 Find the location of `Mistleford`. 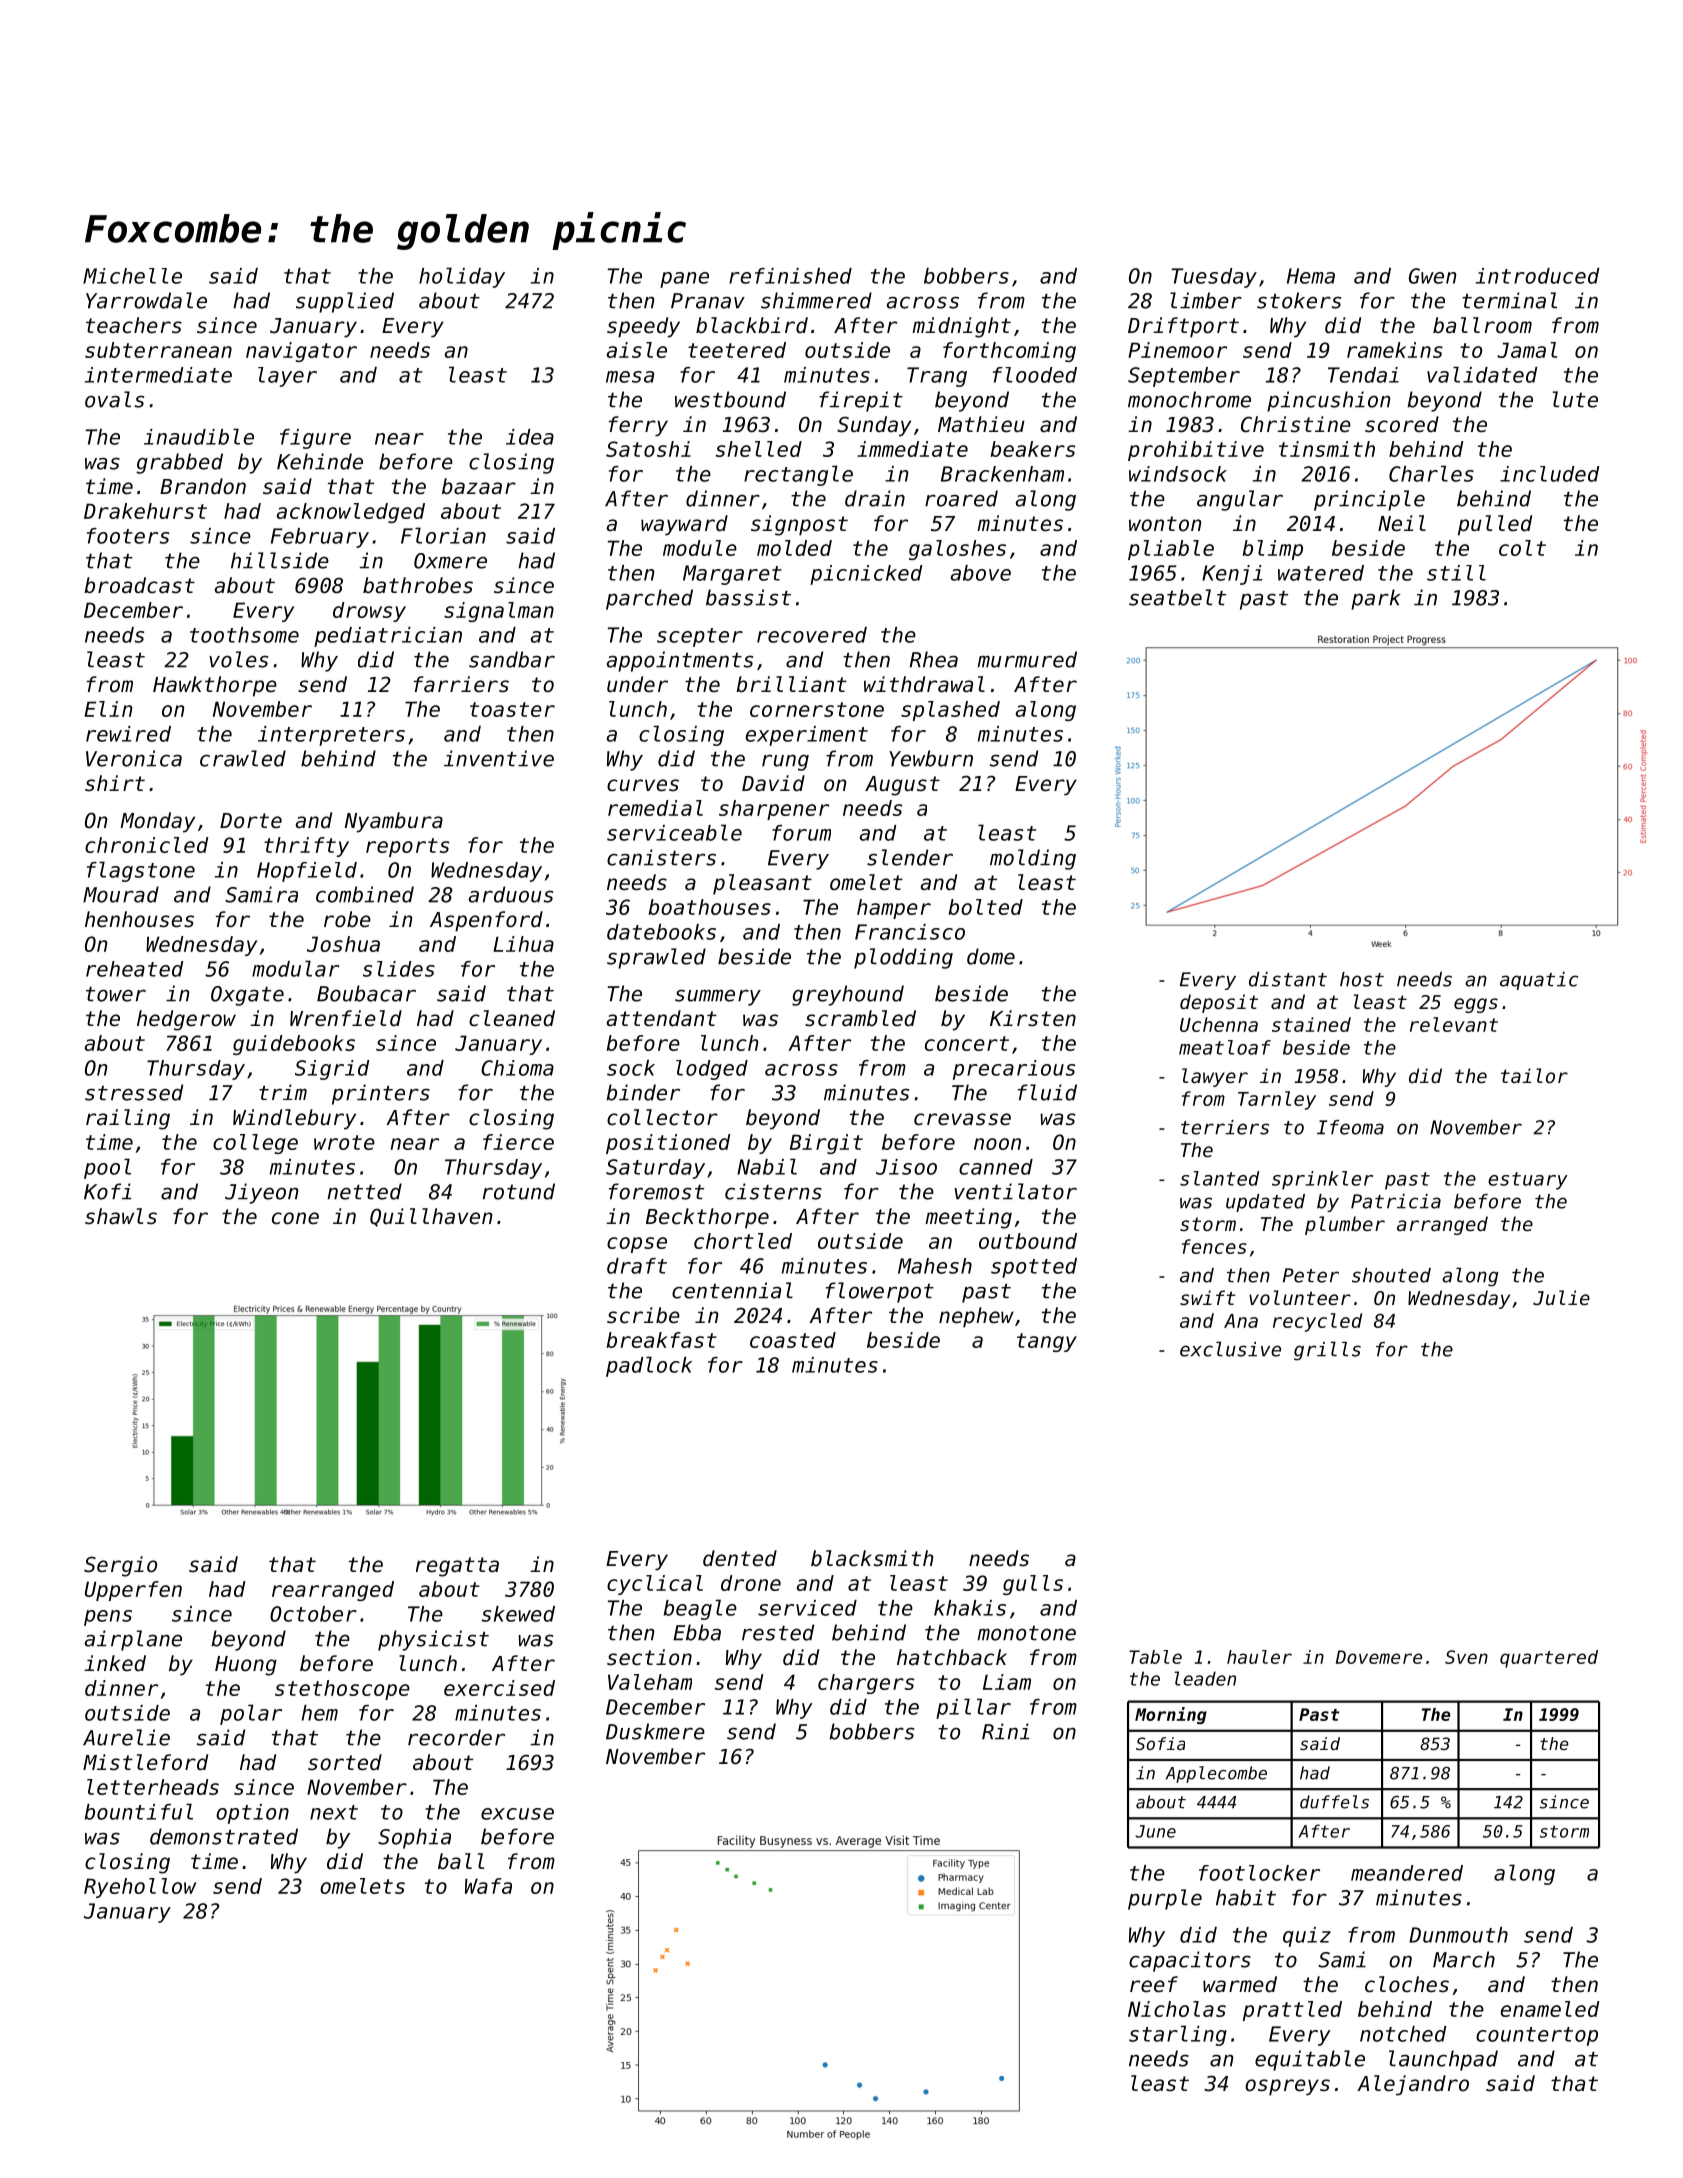

Mistleford is located at coordinates (145, 1762).
